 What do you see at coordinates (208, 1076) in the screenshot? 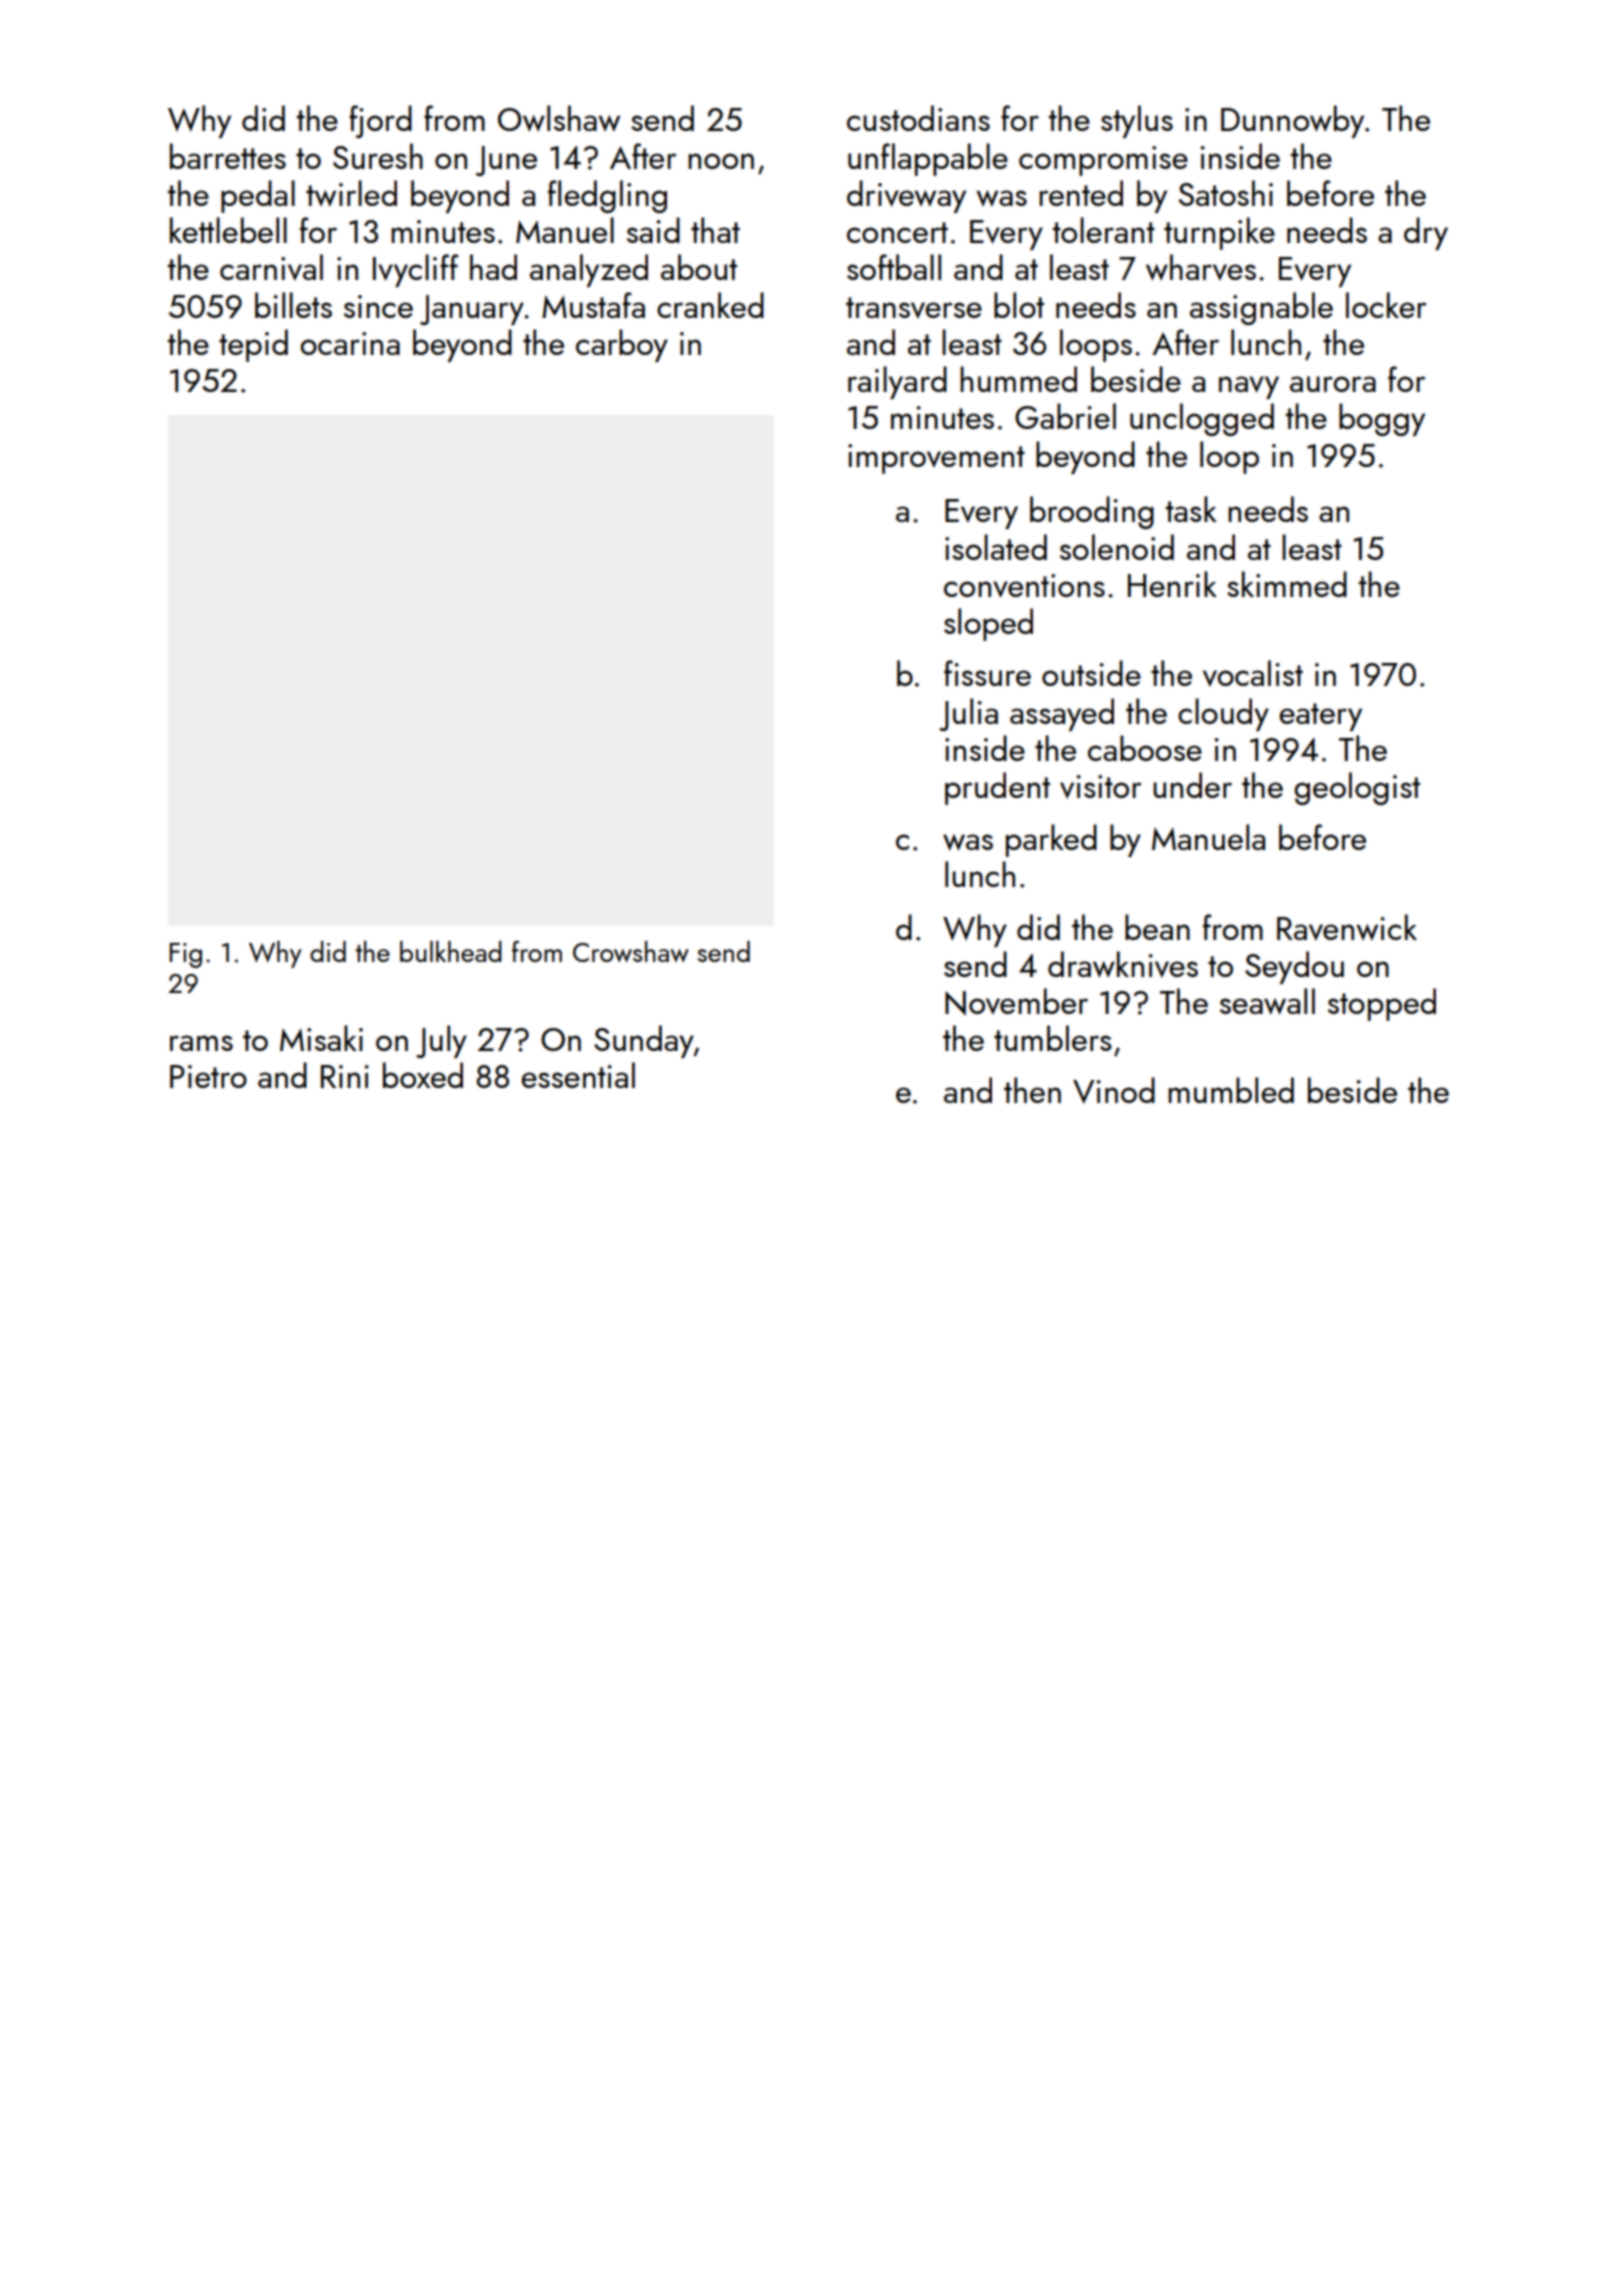
I see `Pietro` at bounding box center [208, 1076].
